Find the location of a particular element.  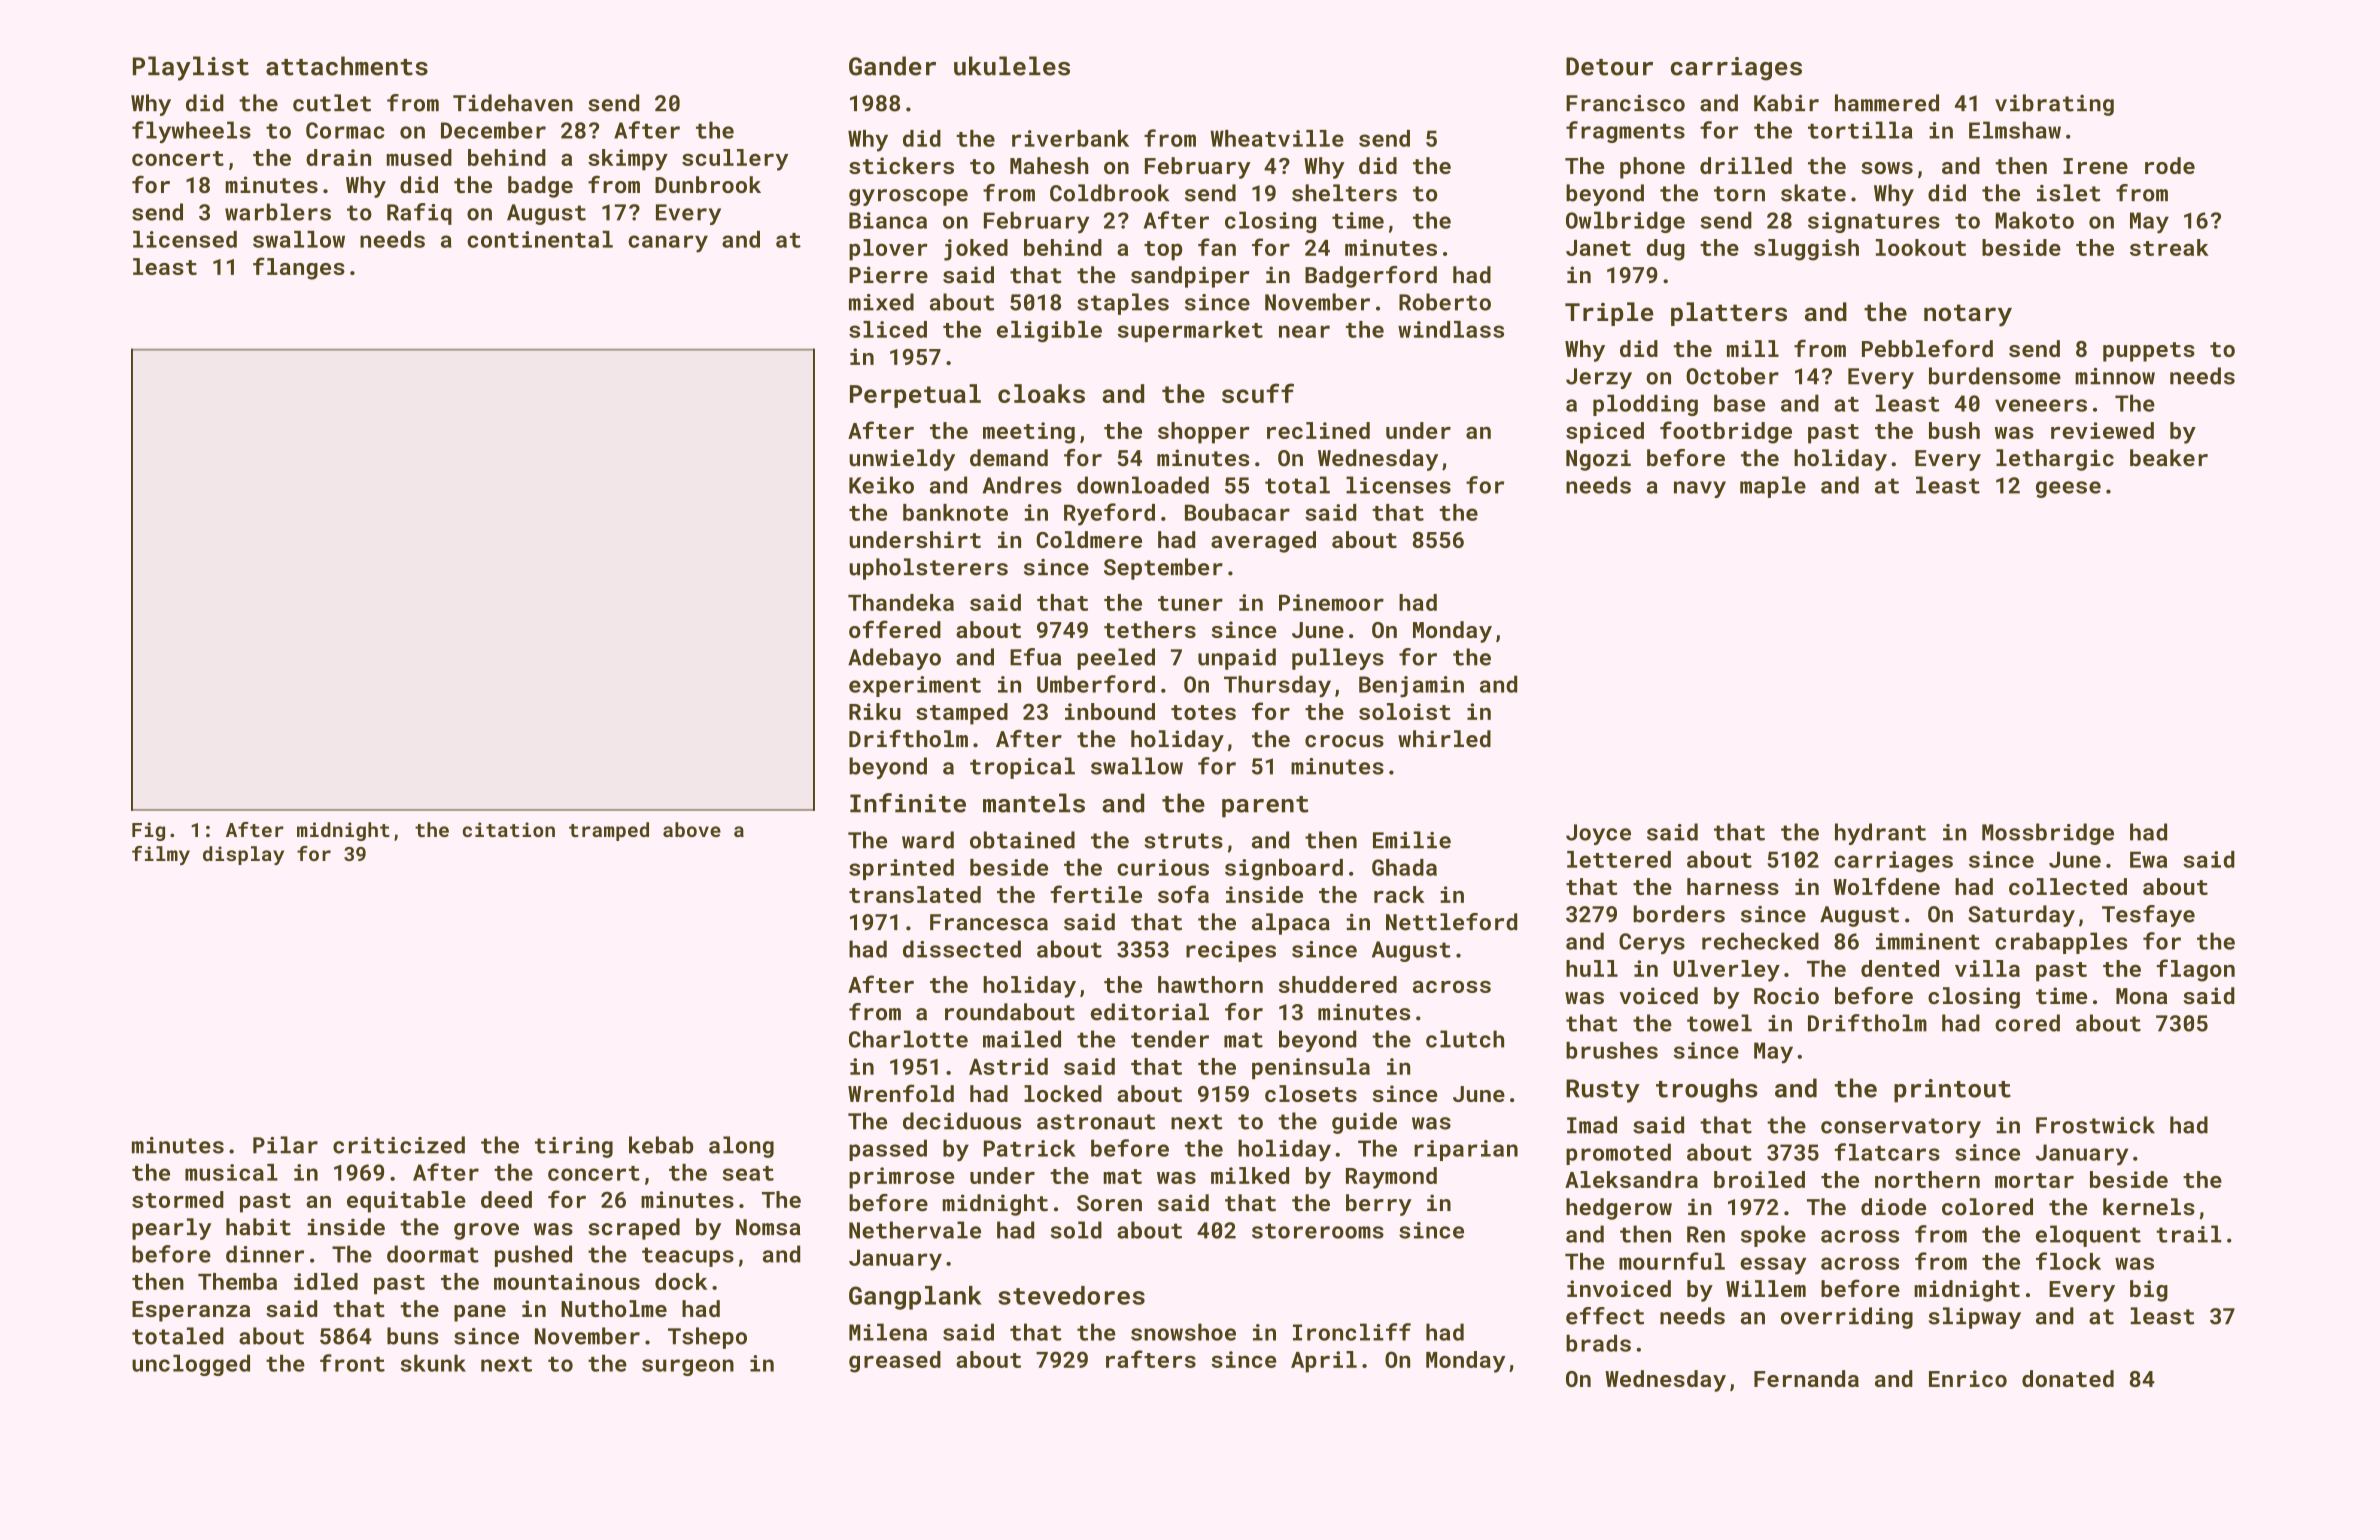

unclogged is located at coordinates (191, 1365).
